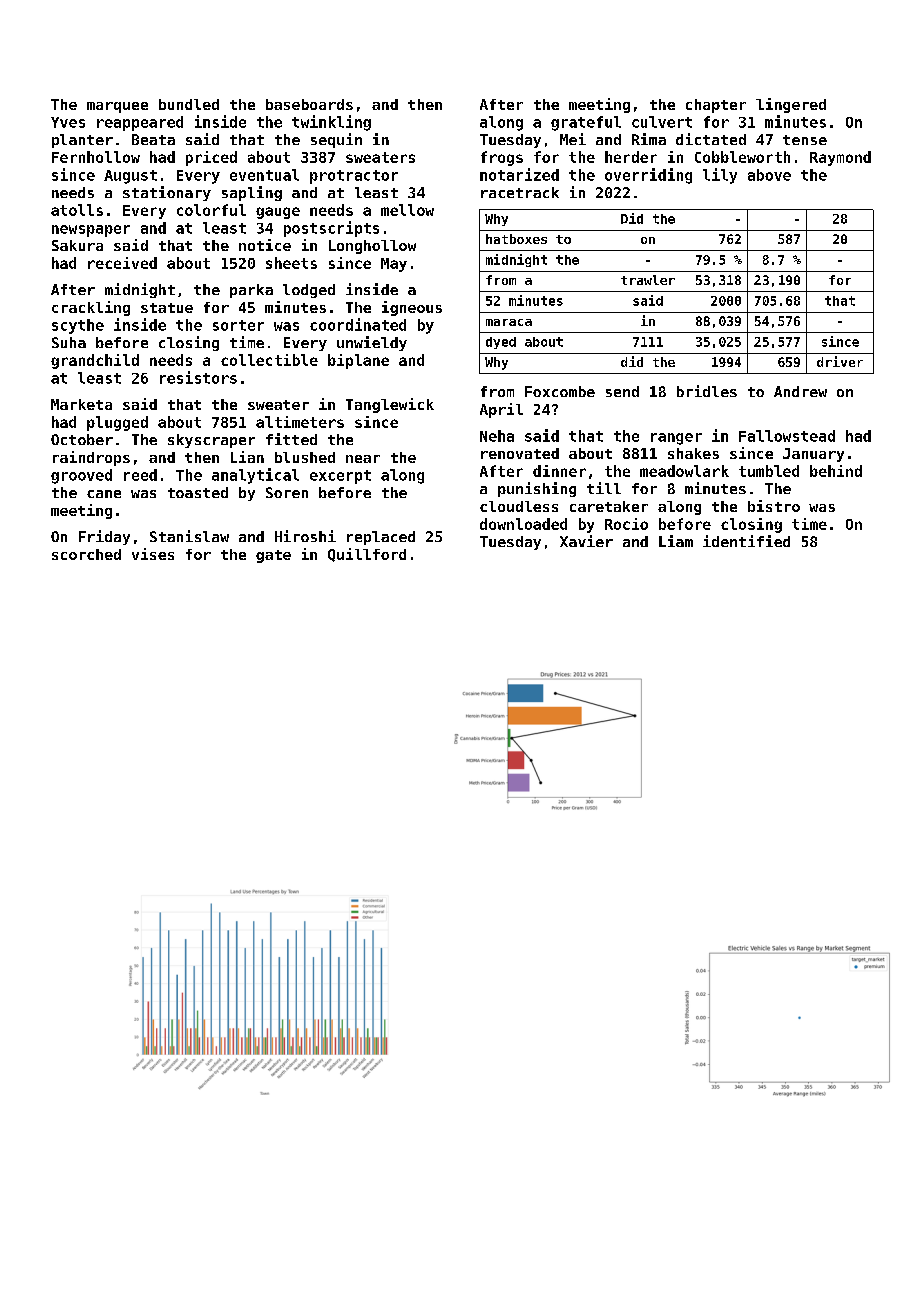 This screenshot has height=1314, width=924. I want to click on Suha, so click(69, 342).
